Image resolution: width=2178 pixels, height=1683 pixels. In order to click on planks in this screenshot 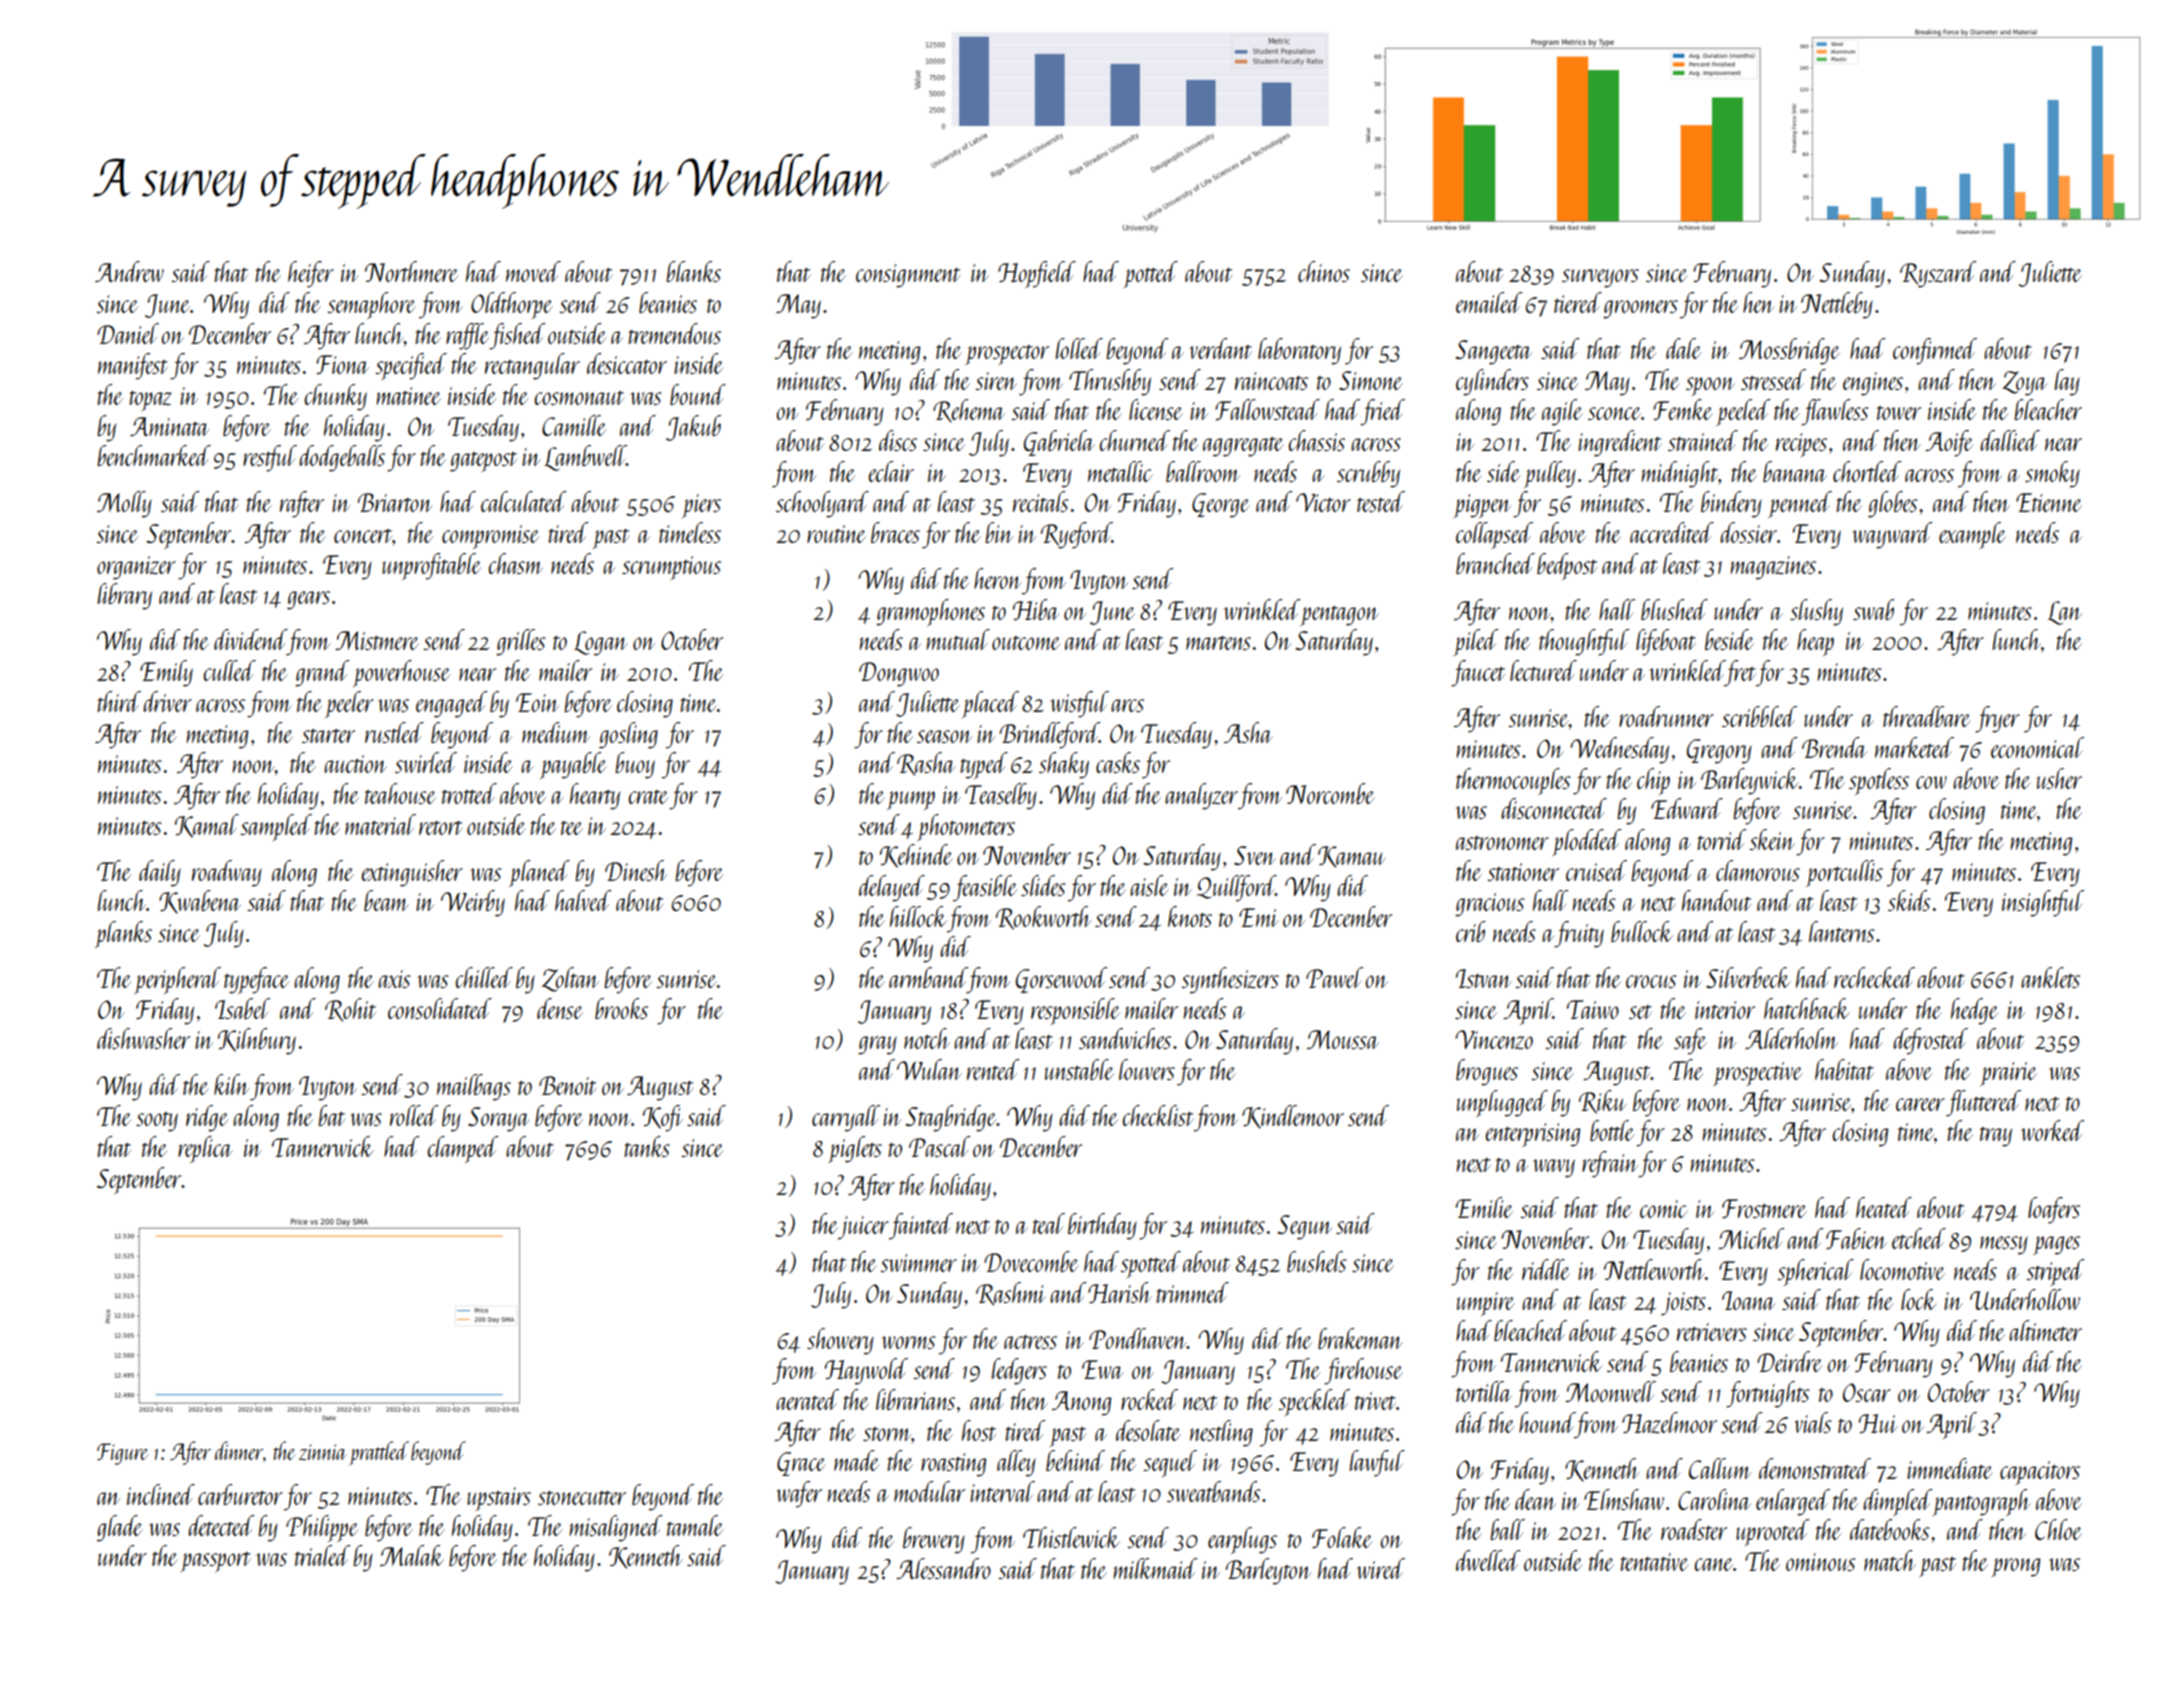, I will do `click(123, 934)`.
